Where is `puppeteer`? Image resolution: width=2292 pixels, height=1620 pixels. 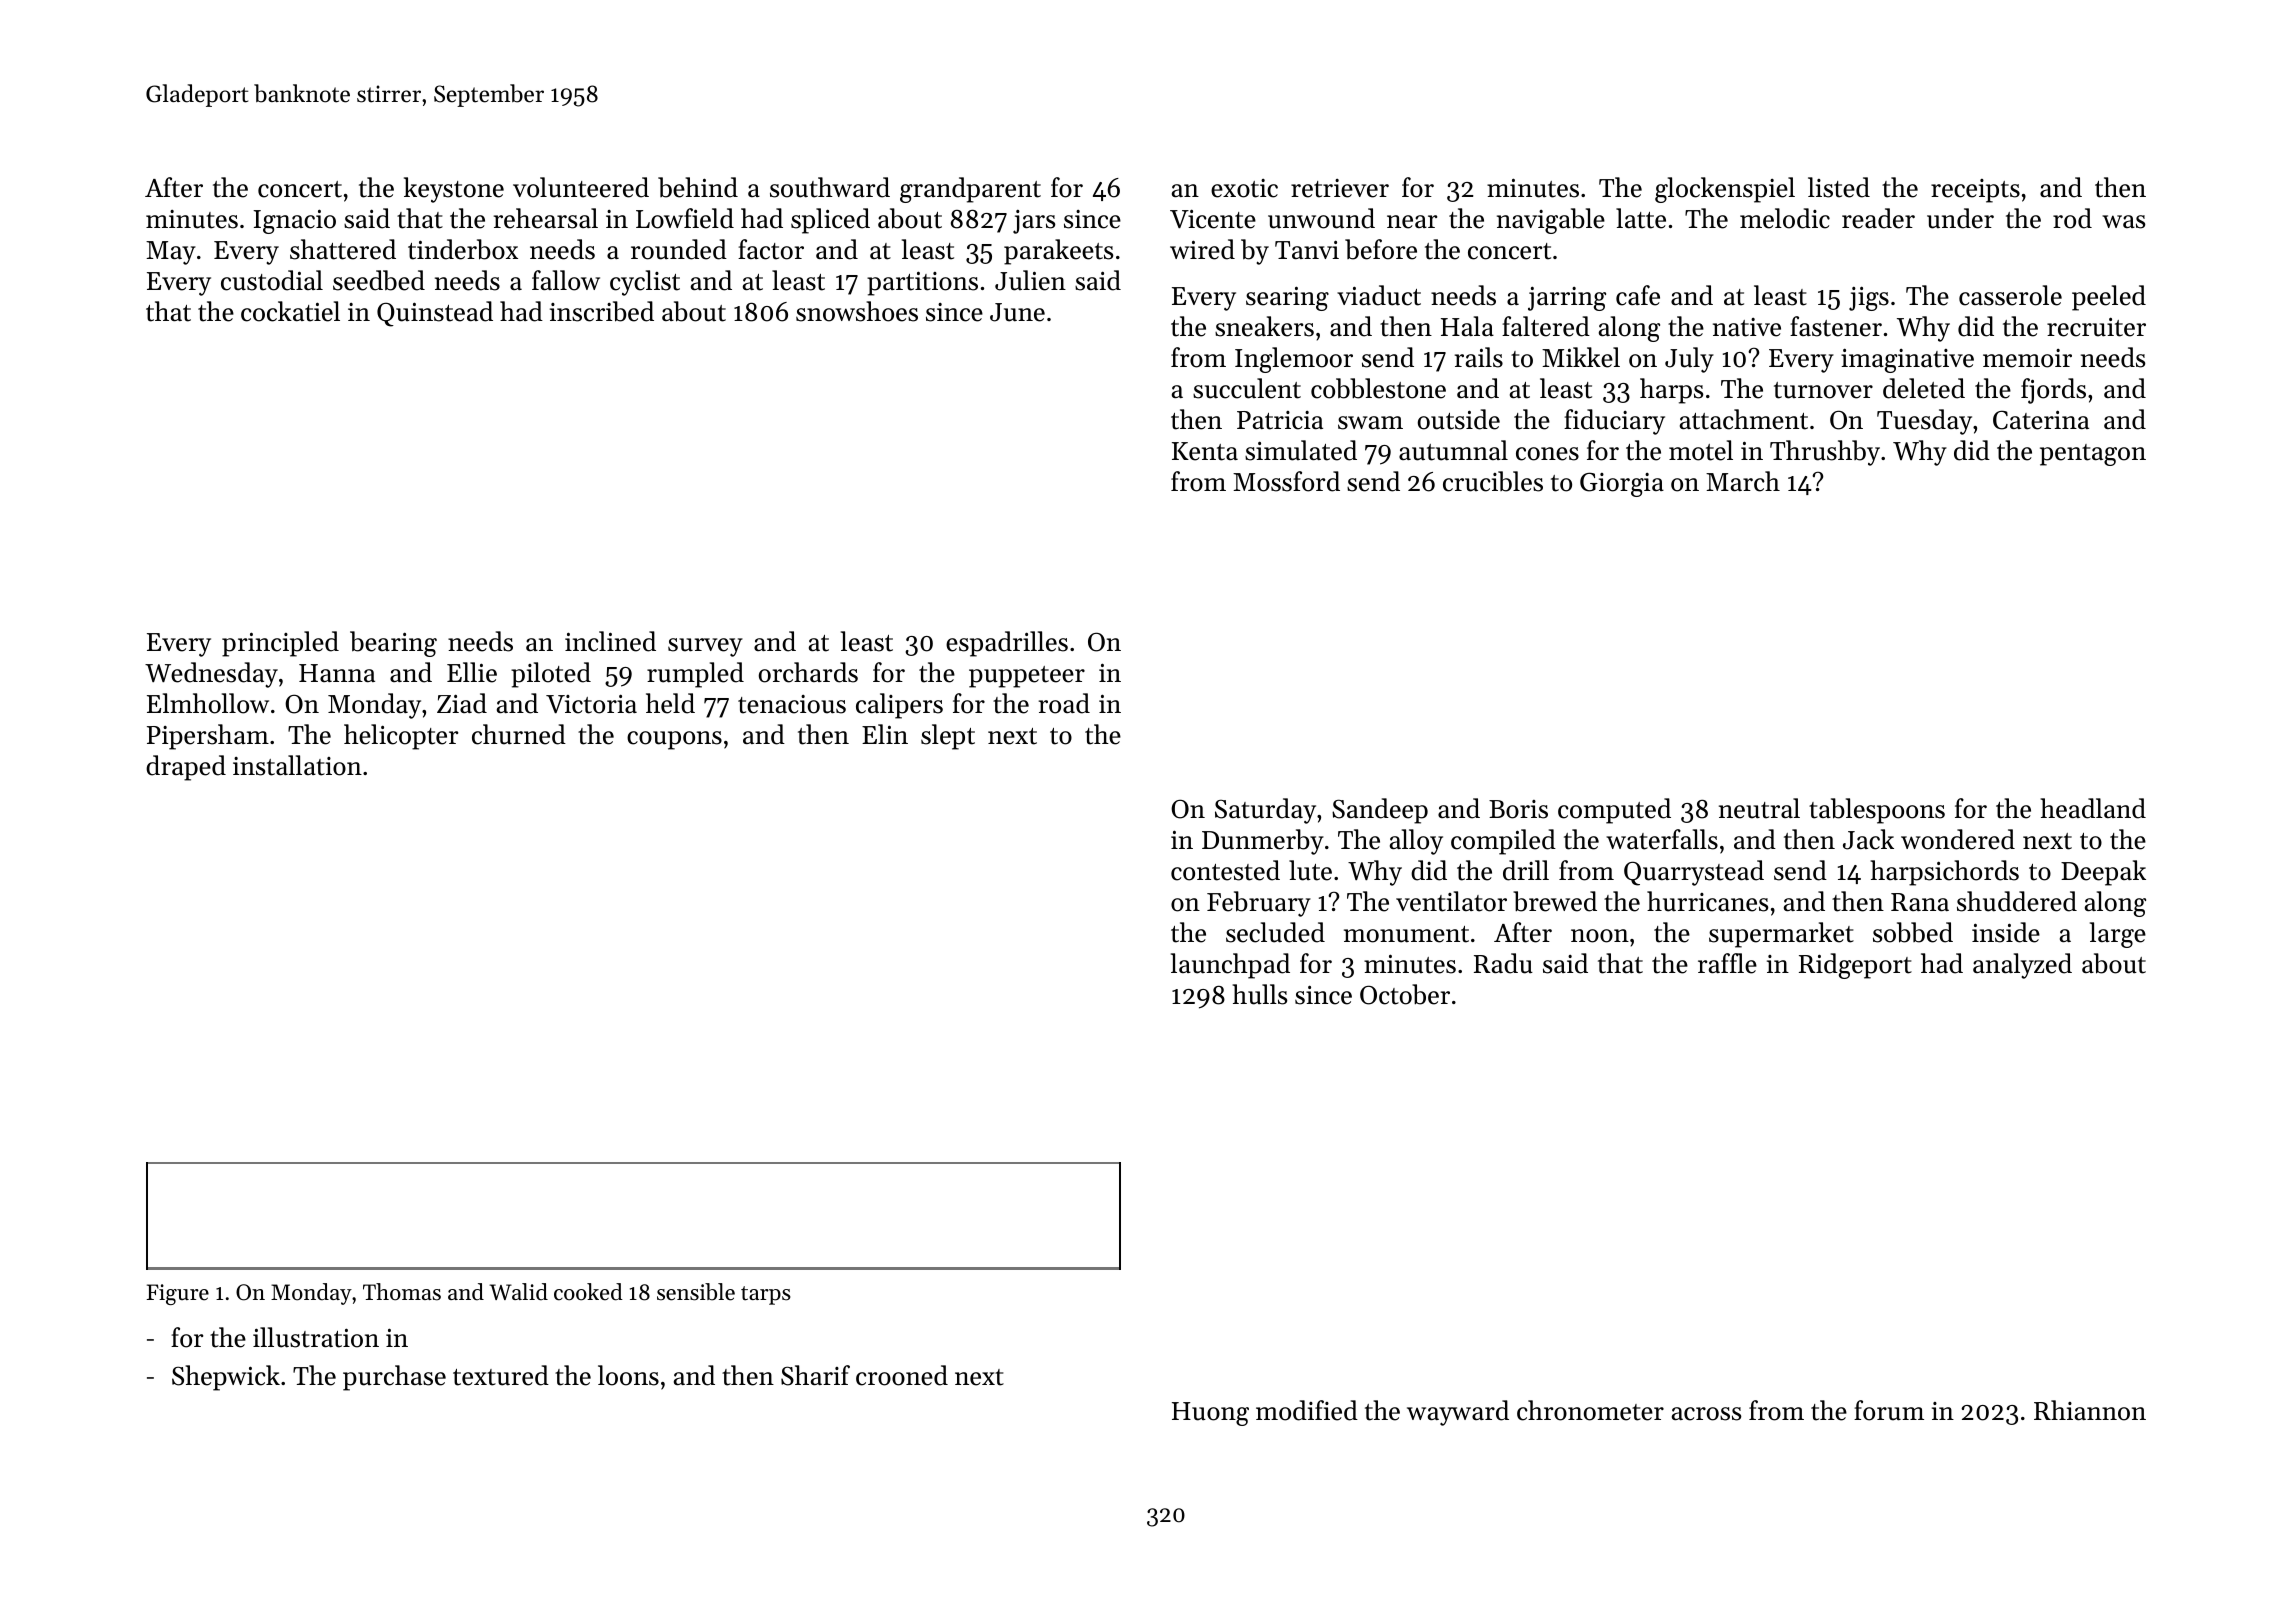 puppeteer is located at coordinates (1027, 677).
